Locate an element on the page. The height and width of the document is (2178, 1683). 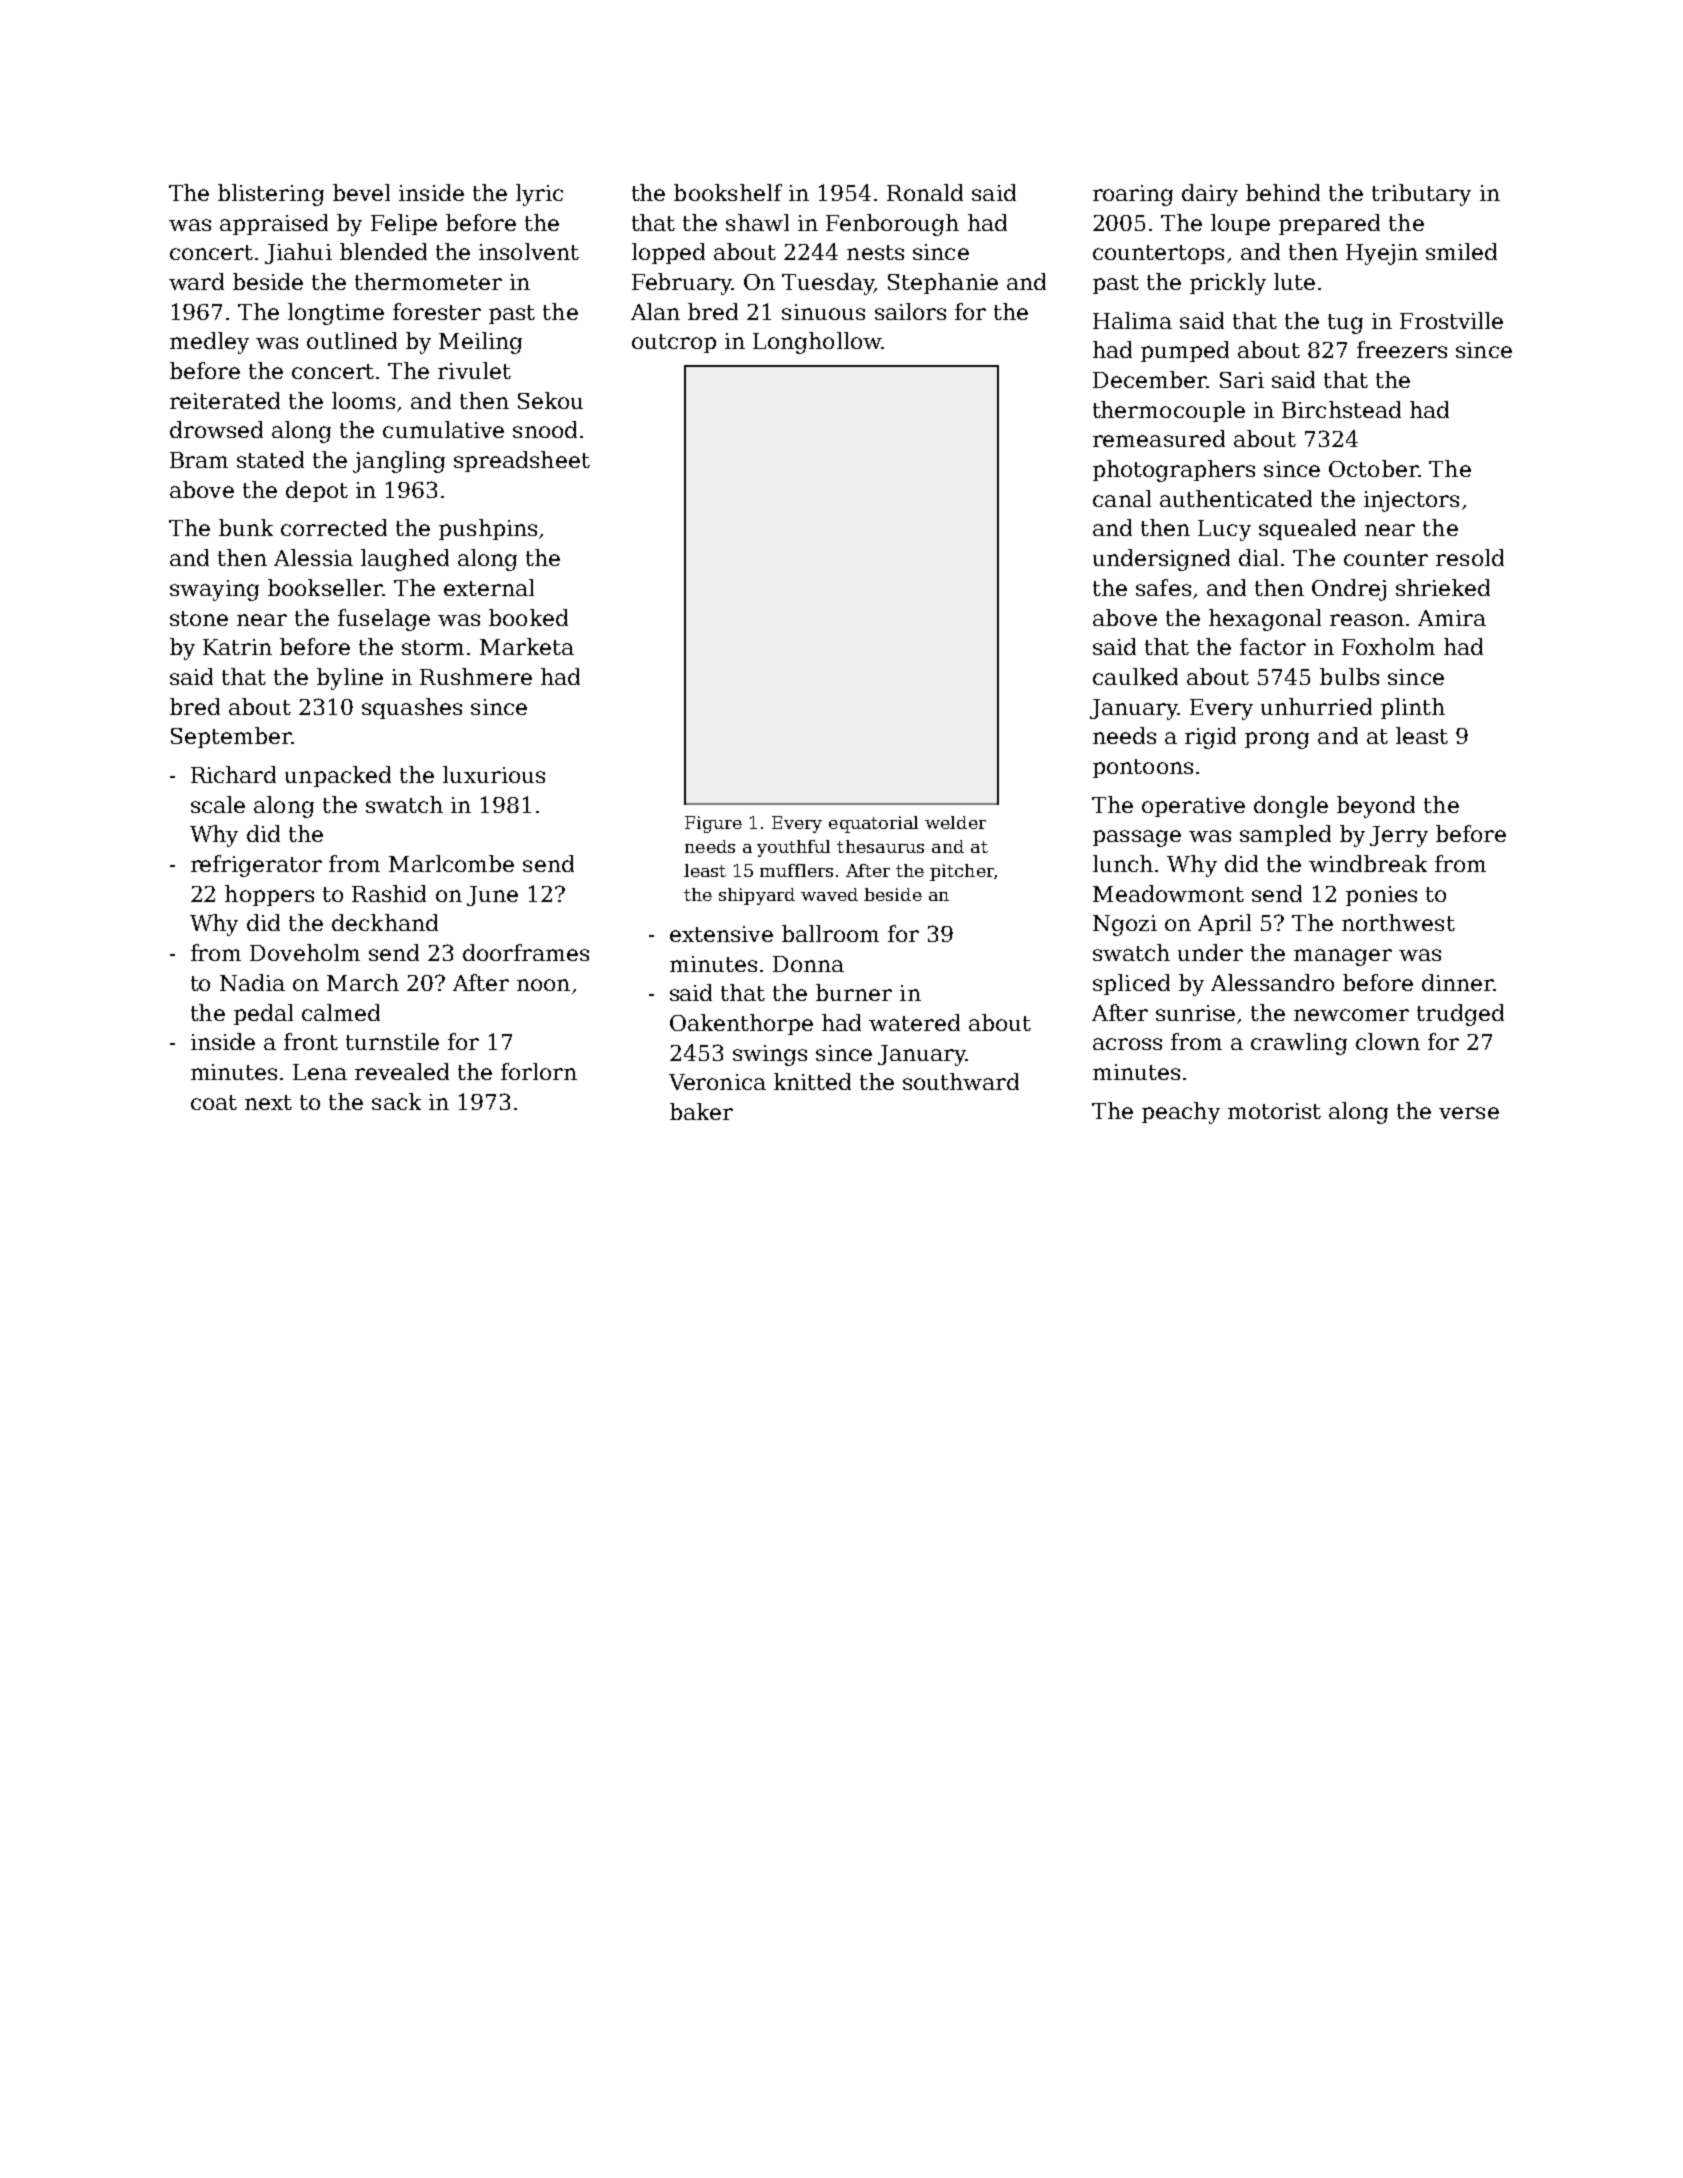
loupe is located at coordinates (1240, 224).
